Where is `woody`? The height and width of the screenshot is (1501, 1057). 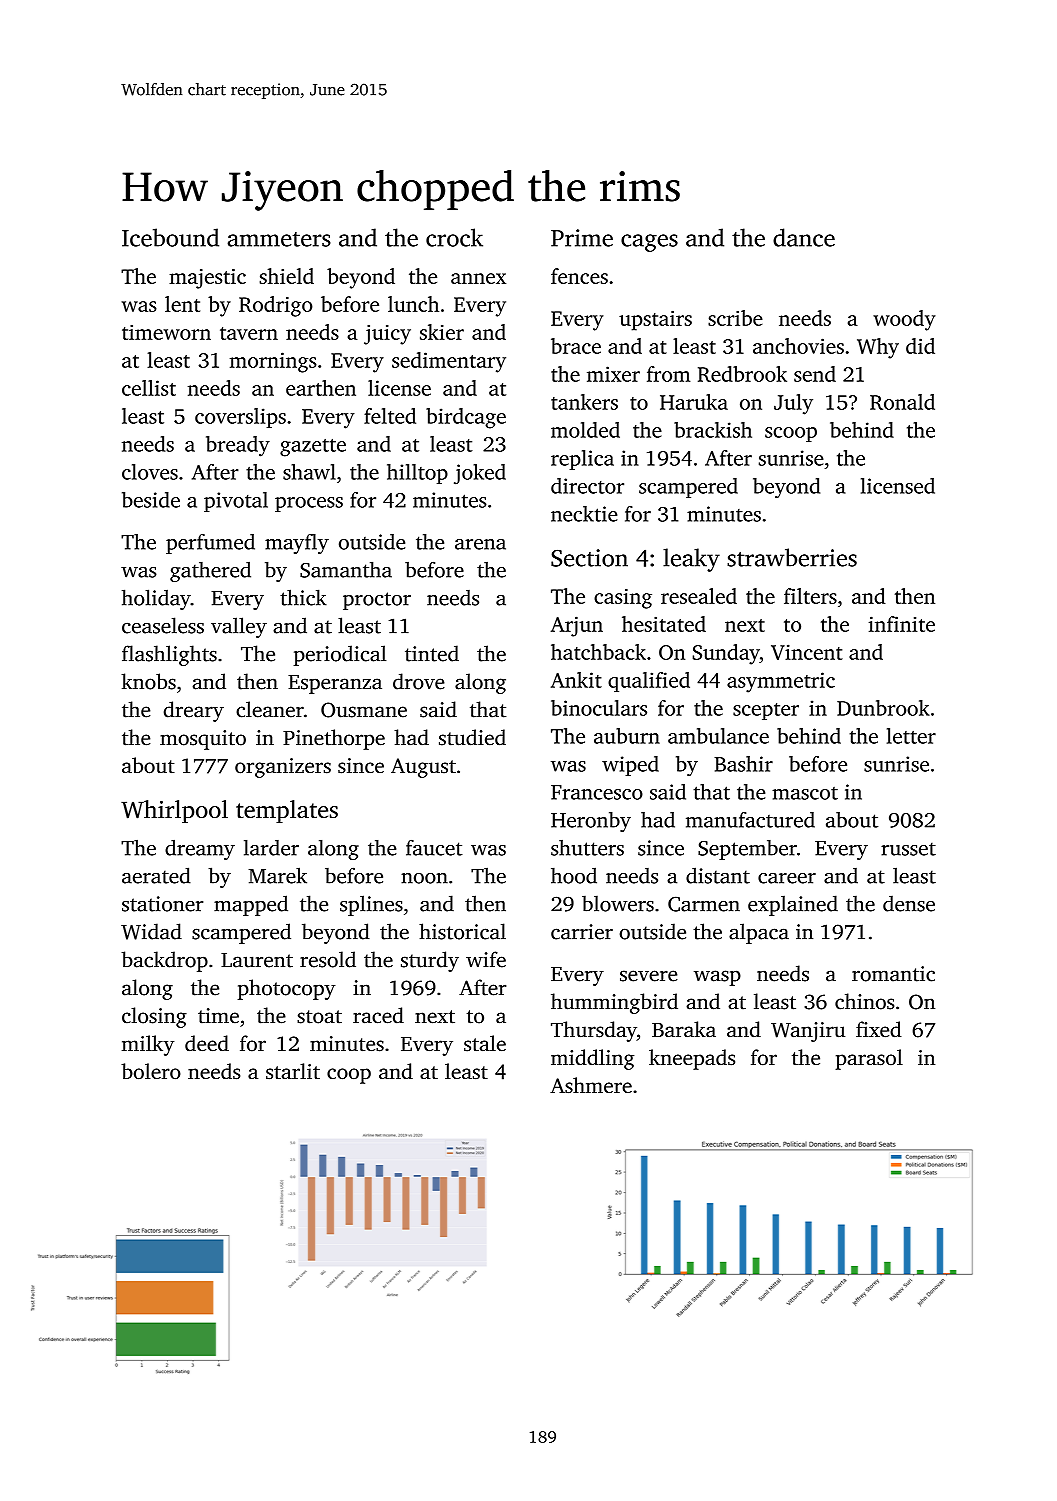 woody is located at coordinates (904, 320).
